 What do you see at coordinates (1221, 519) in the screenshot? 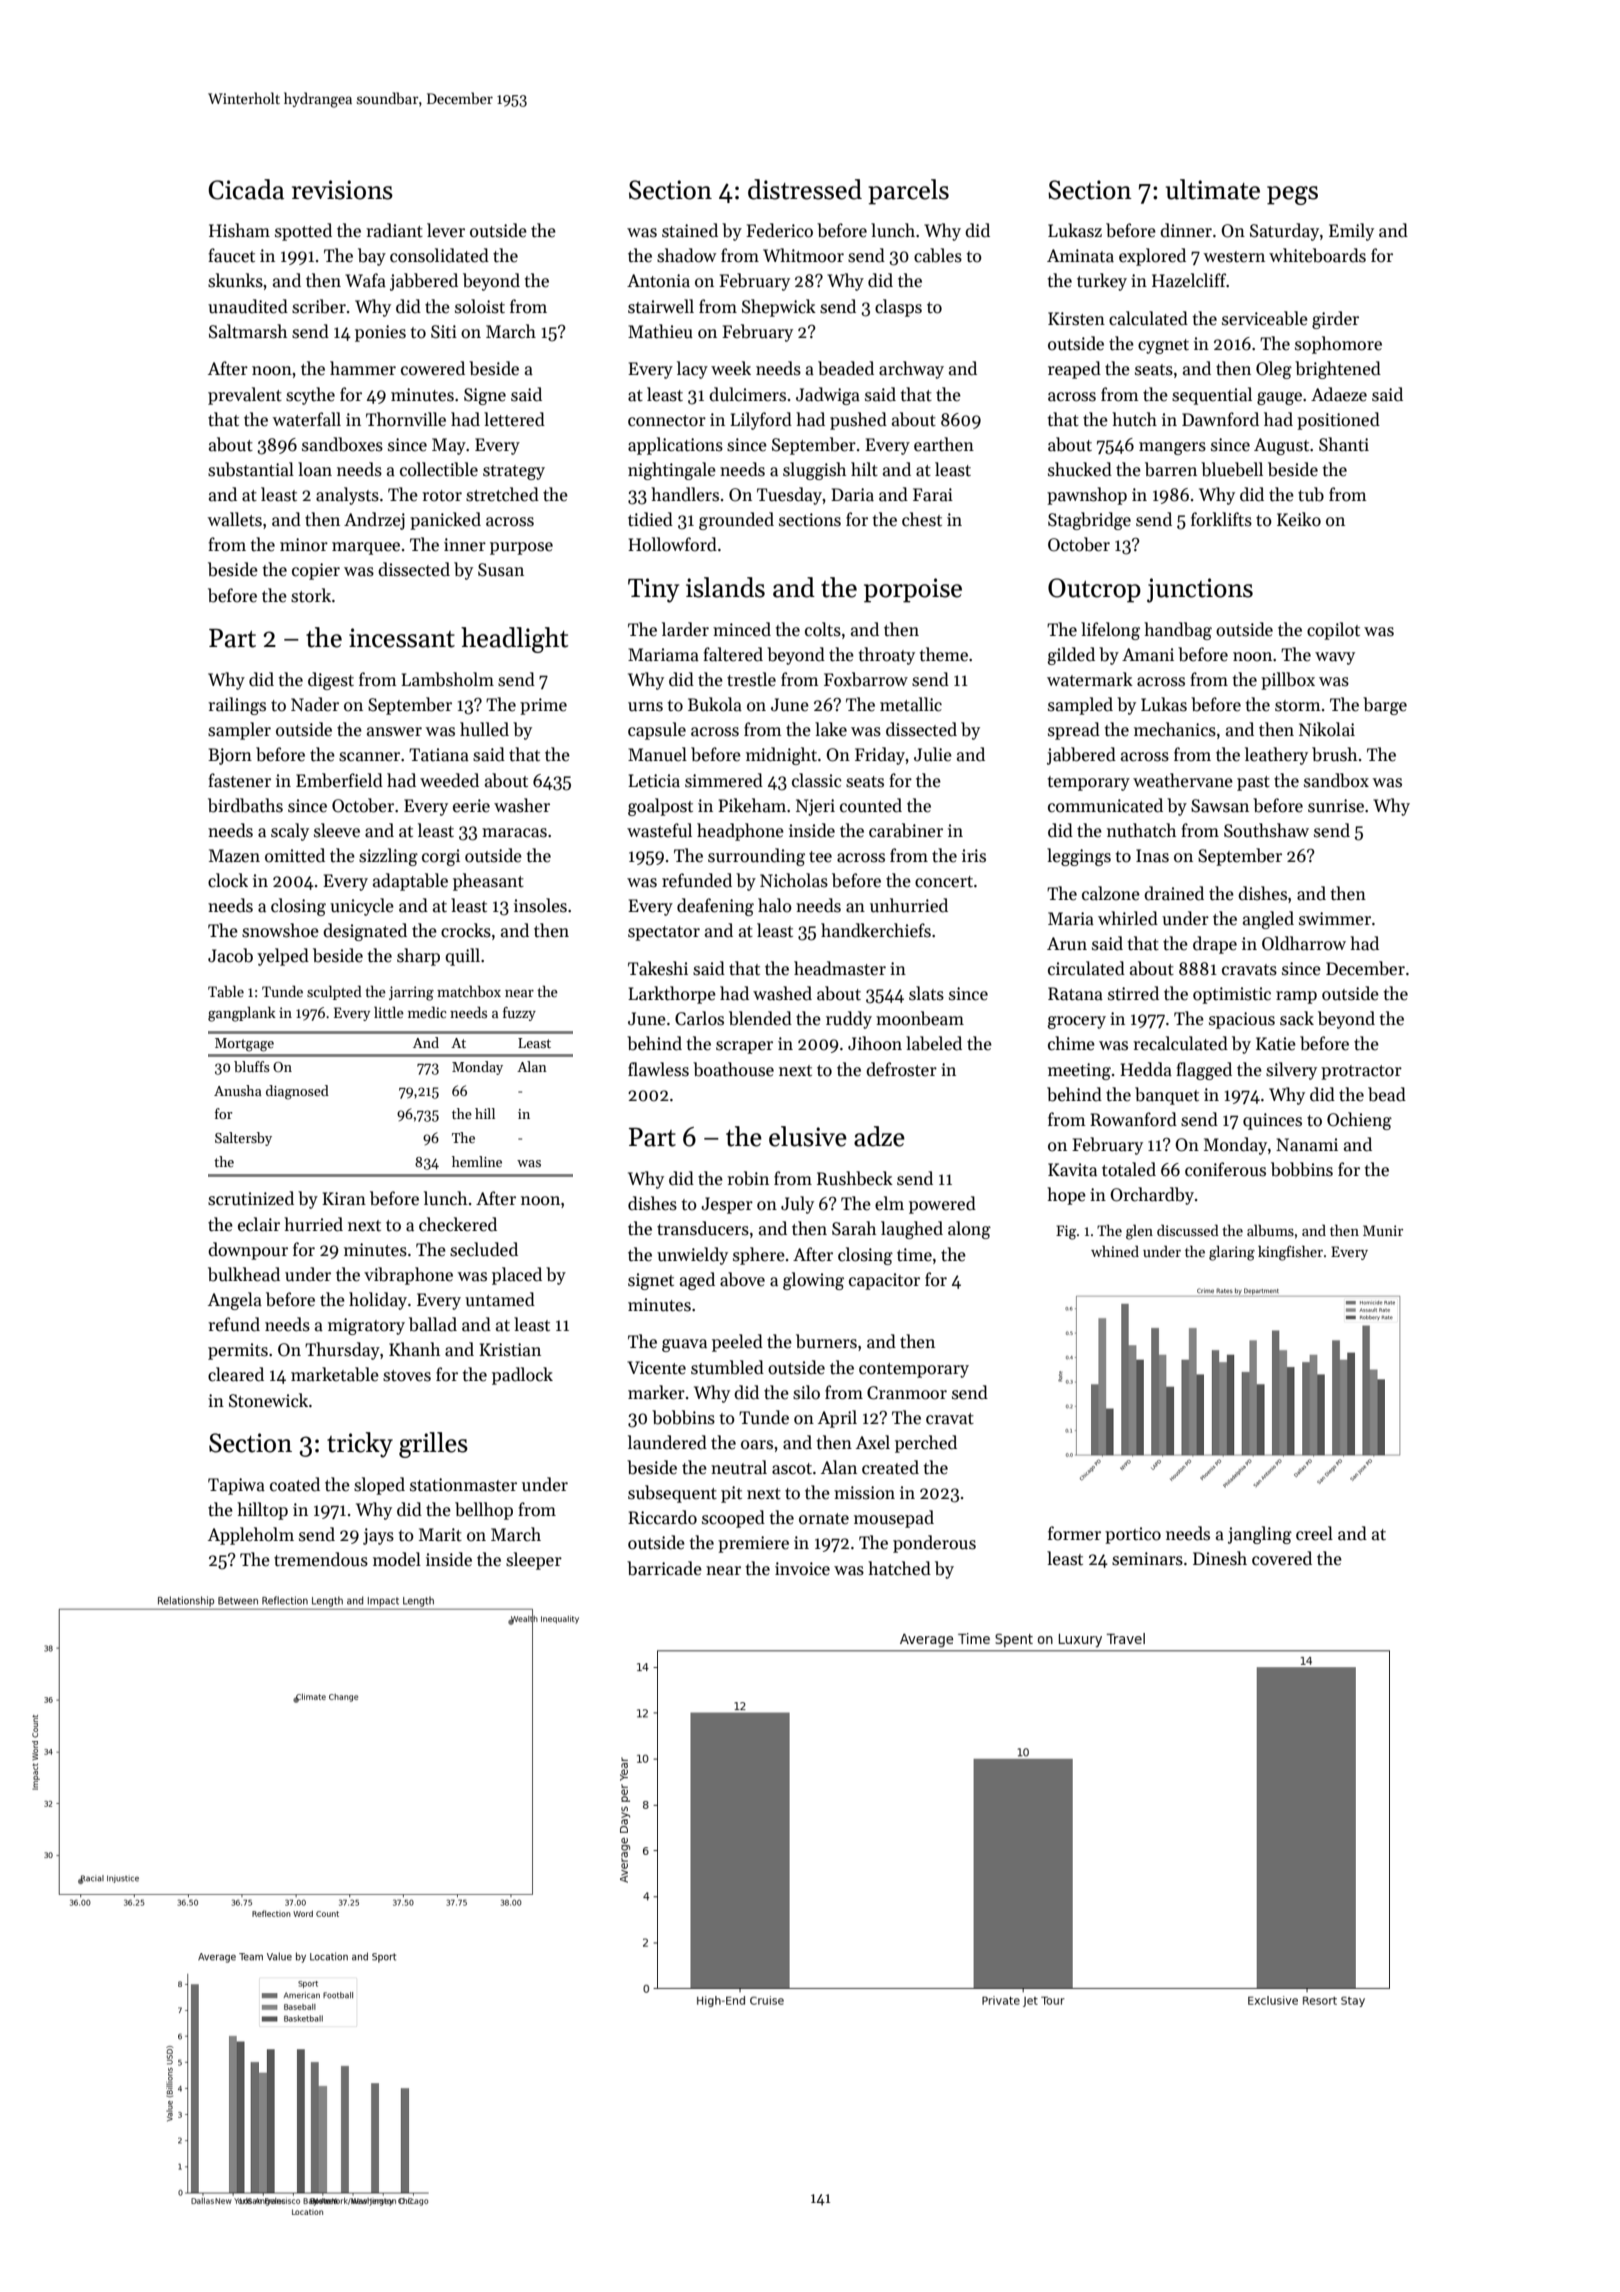
I see `forklifts` at bounding box center [1221, 519].
